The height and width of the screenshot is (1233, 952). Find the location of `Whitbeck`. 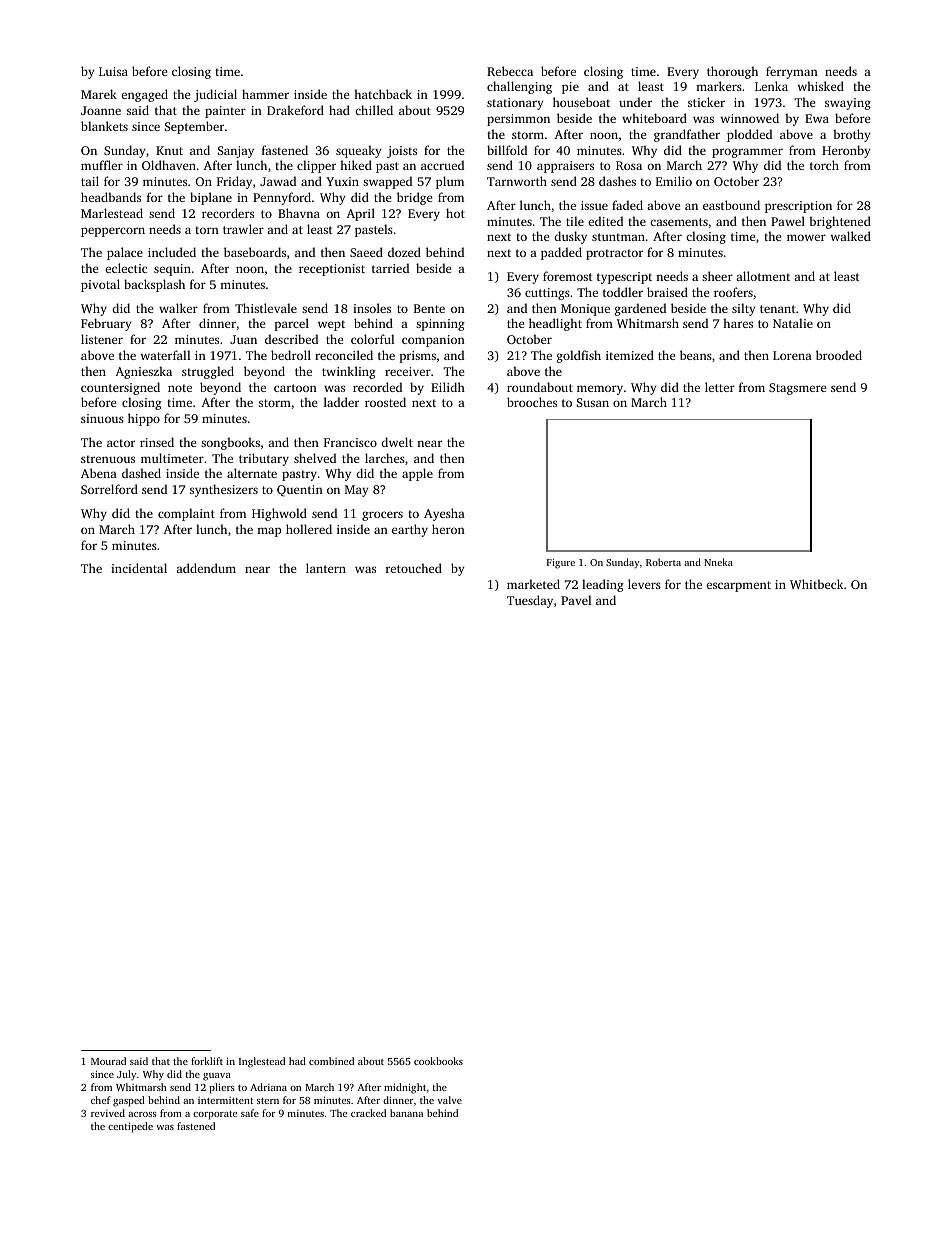

Whitbeck is located at coordinates (817, 584).
